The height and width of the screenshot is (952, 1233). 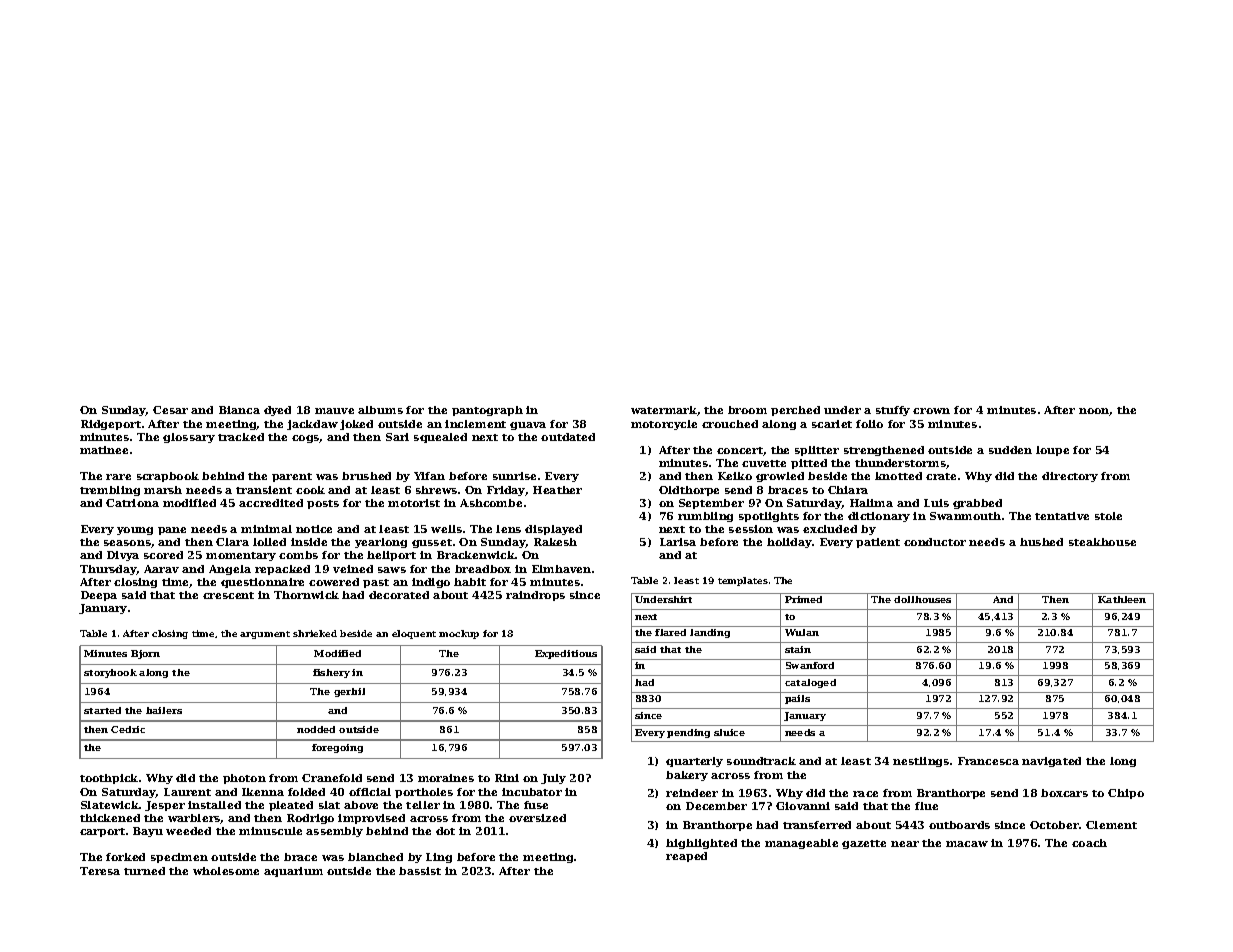 I want to click on reaped, so click(x=686, y=857).
